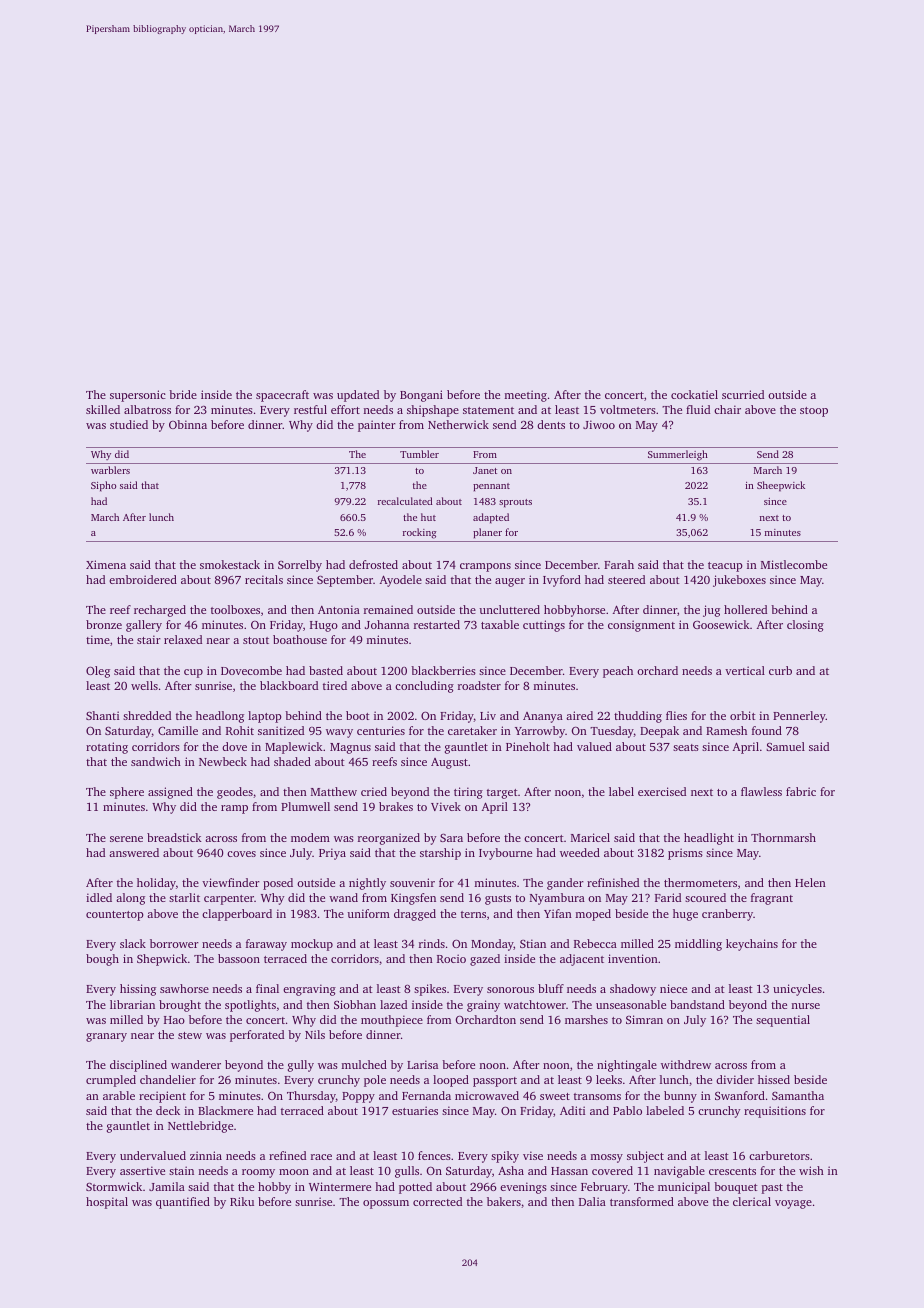 The image size is (924, 1308). I want to click on time, so click(98, 639).
